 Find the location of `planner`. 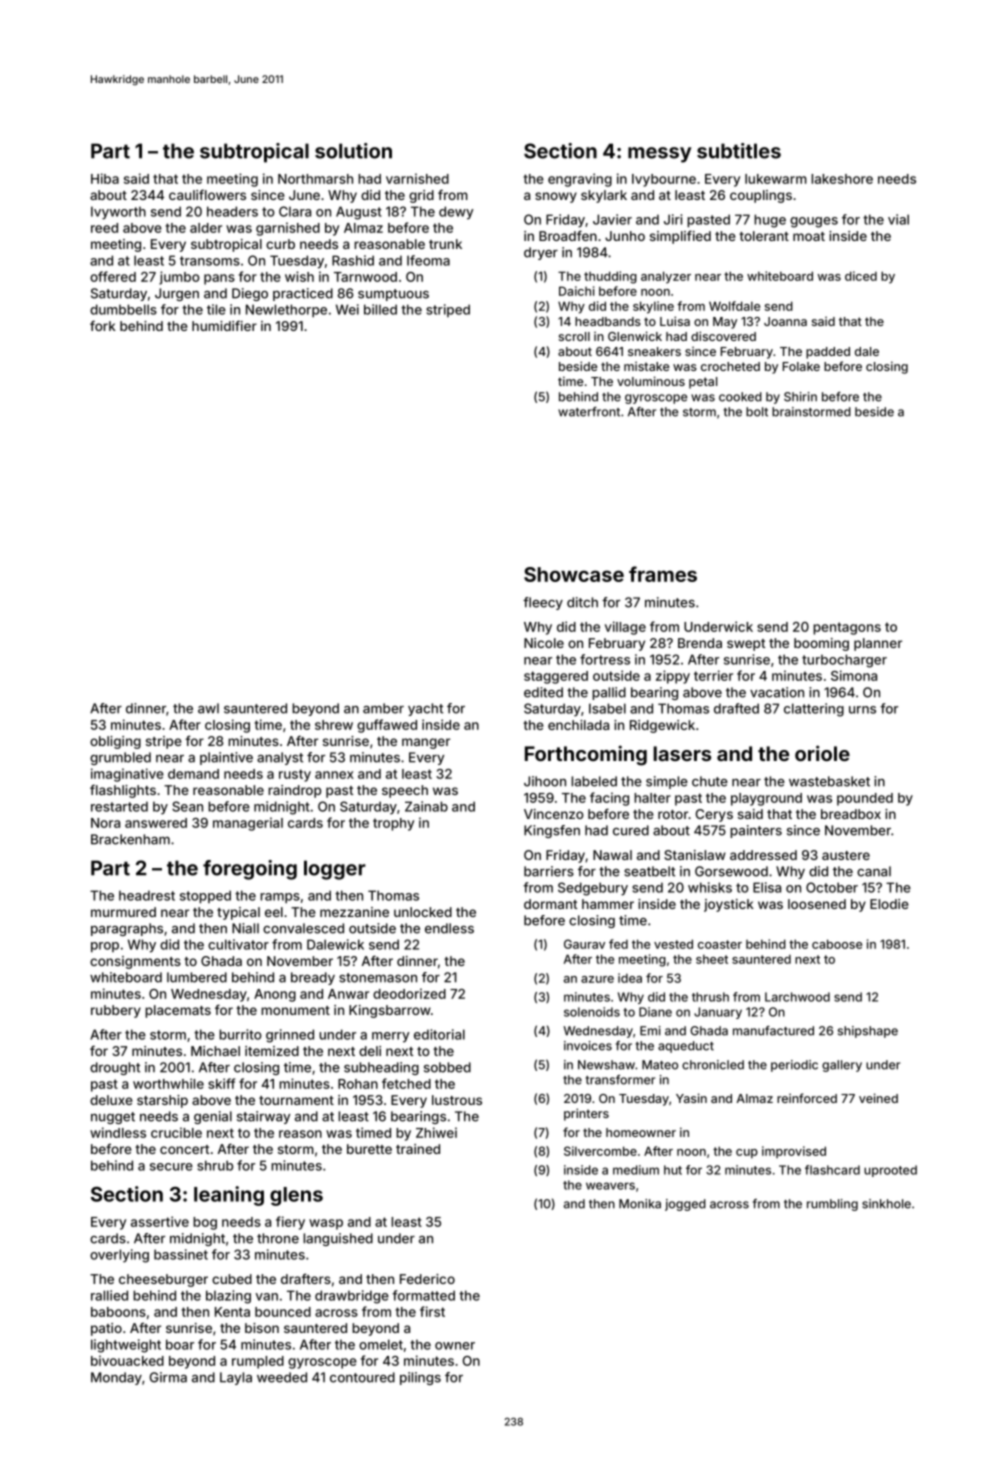

planner is located at coordinates (878, 644).
